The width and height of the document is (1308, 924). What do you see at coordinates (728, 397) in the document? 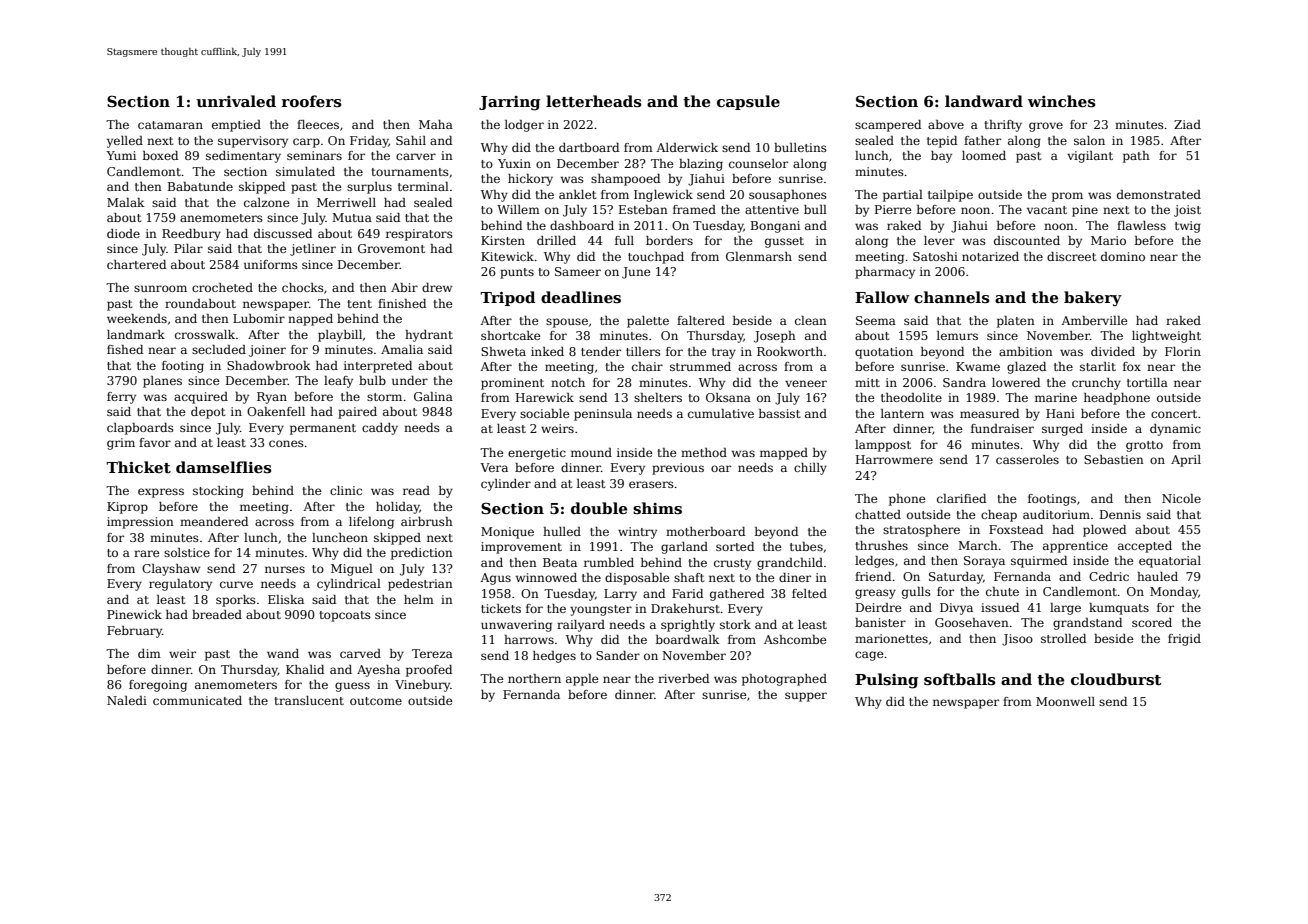
I see `Oksana` at bounding box center [728, 397].
